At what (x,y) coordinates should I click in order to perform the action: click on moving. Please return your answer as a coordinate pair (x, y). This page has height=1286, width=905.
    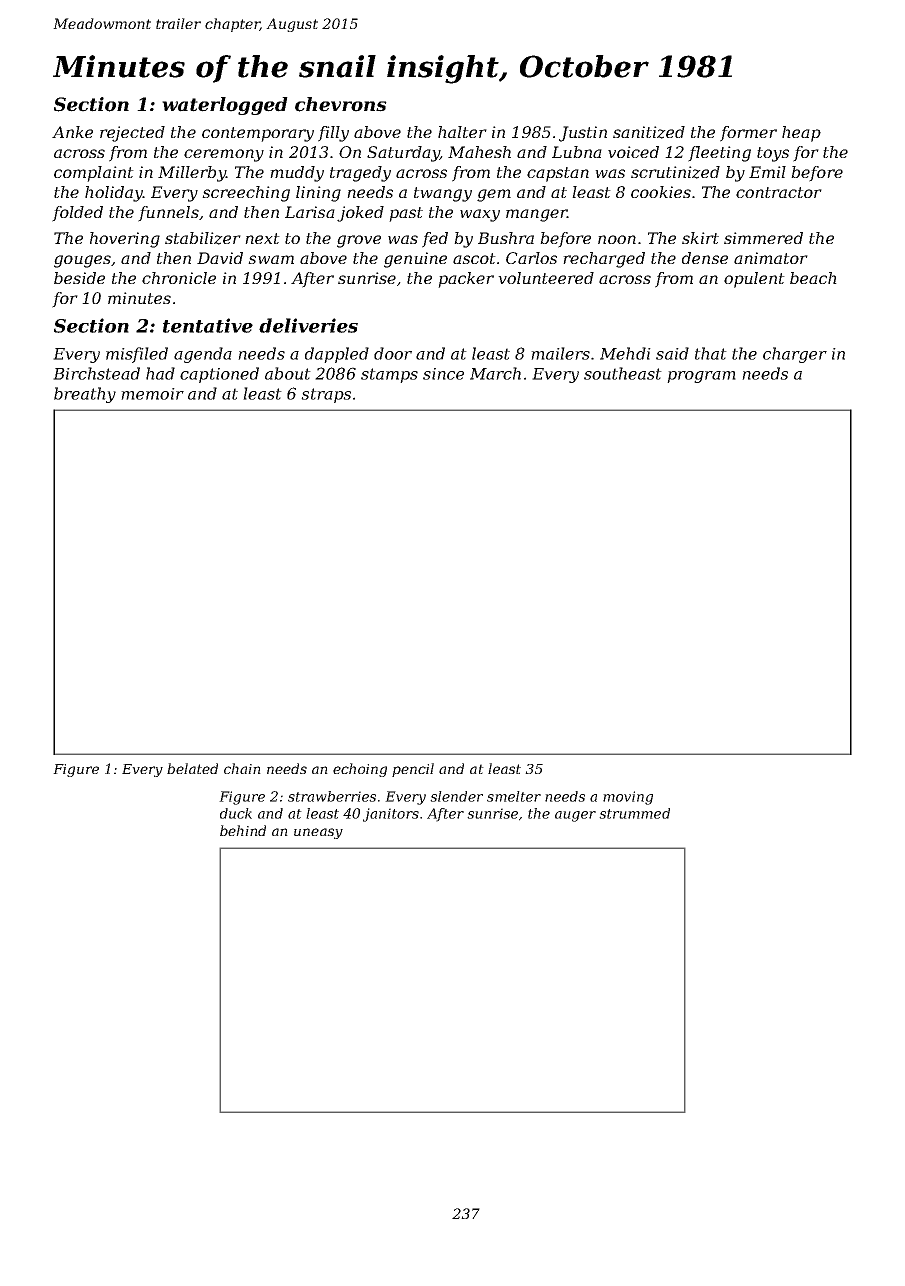
    Looking at the image, I should click on (628, 798).
